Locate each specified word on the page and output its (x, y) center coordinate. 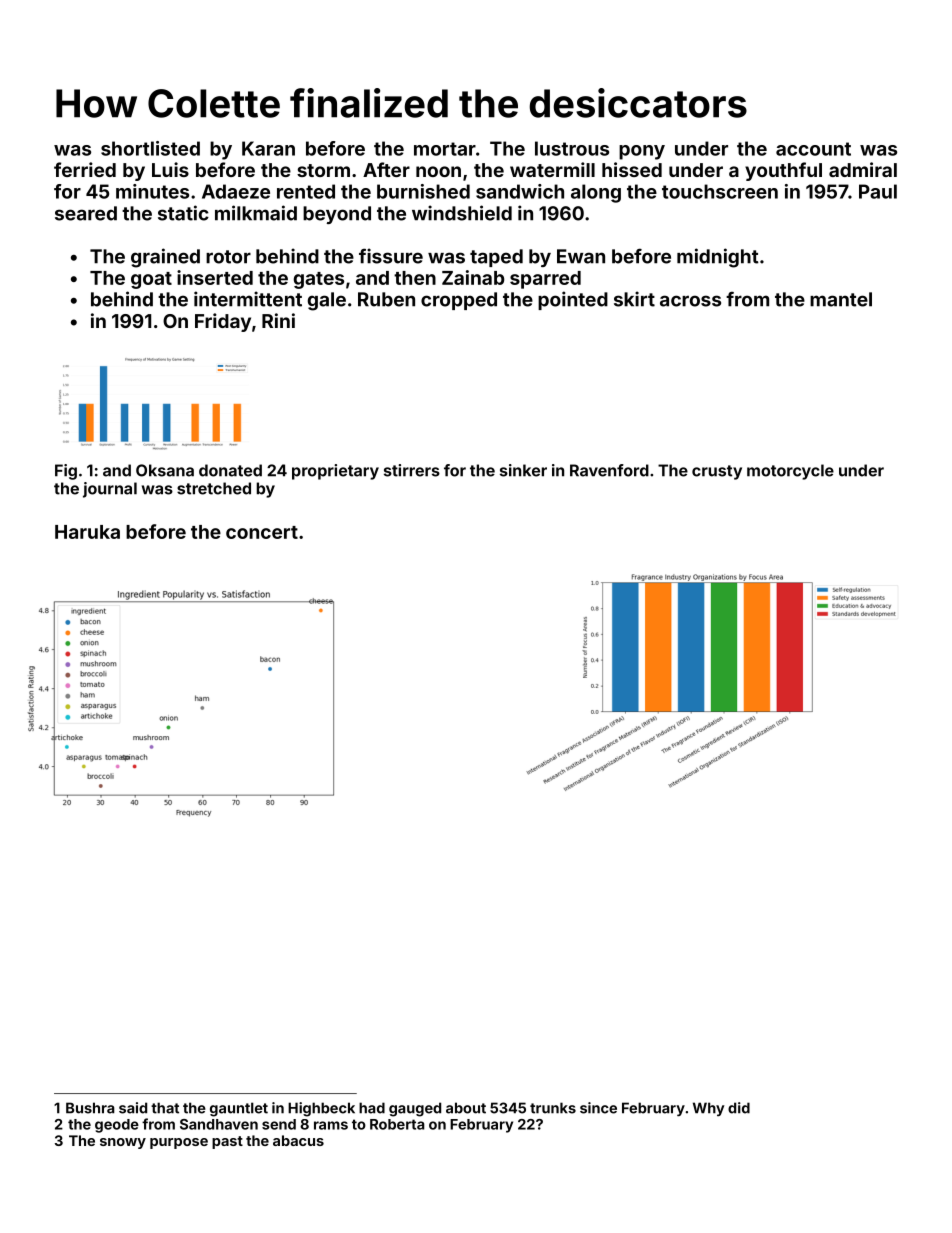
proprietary (335, 472)
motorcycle (790, 472)
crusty (717, 472)
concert (262, 532)
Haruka (87, 532)
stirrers (412, 470)
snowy (123, 1143)
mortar (445, 149)
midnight (718, 258)
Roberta (397, 1124)
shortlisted (150, 148)
